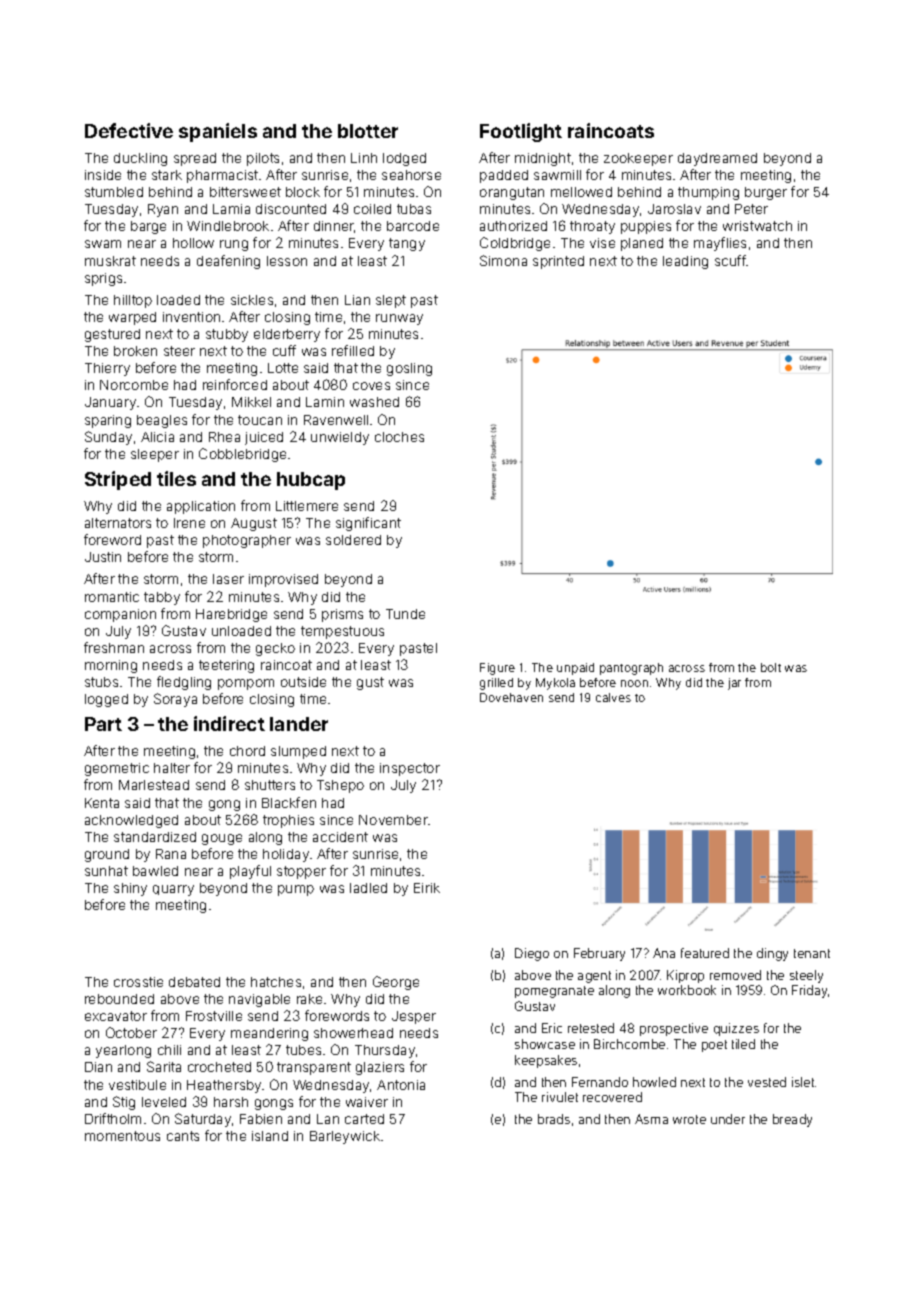  What do you see at coordinates (364, 158) in the screenshot?
I see `Linh` at bounding box center [364, 158].
